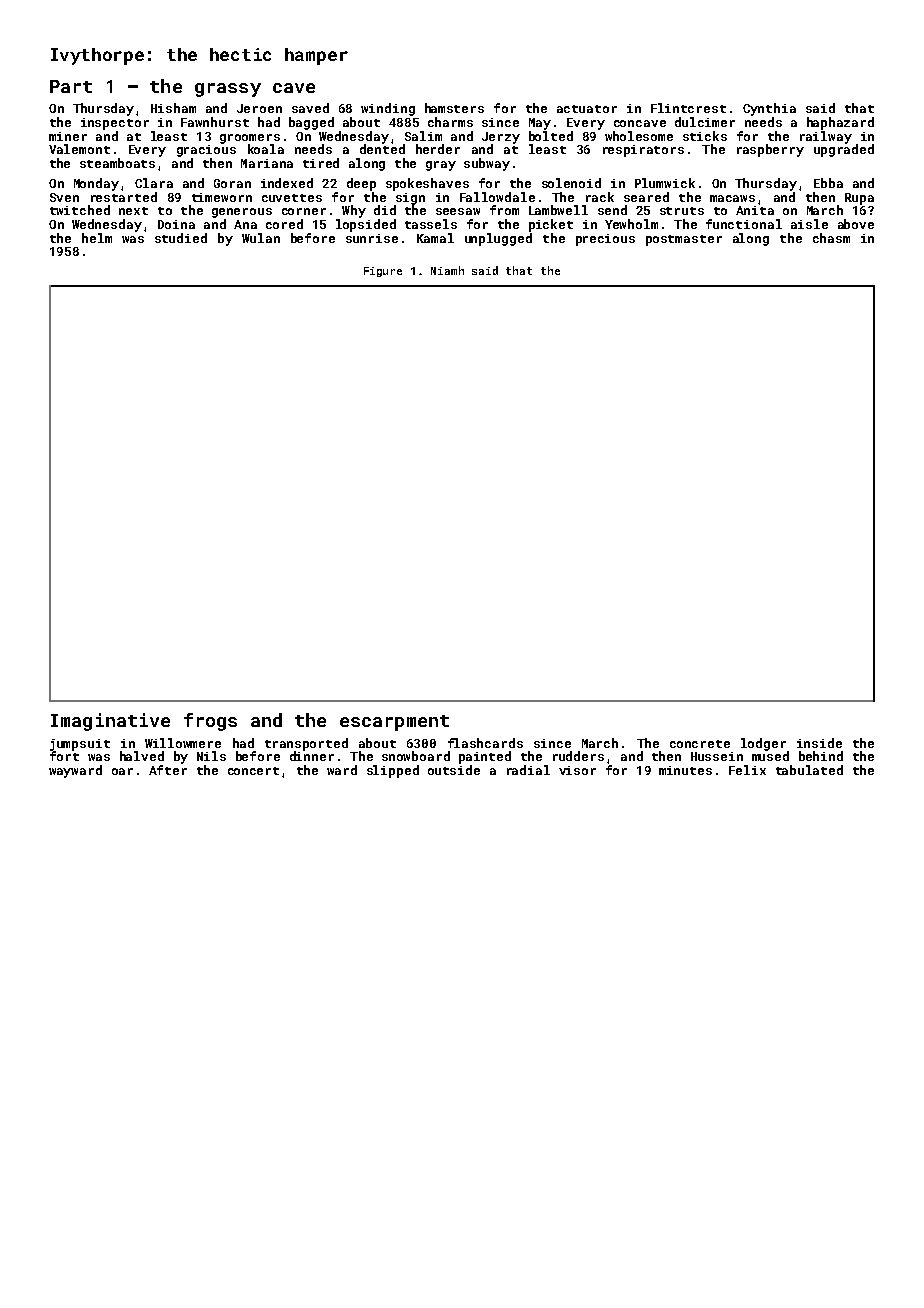 The width and height of the document is (924, 1308). What do you see at coordinates (688, 108) in the document?
I see `Flintcrest` at bounding box center [688, 108].
